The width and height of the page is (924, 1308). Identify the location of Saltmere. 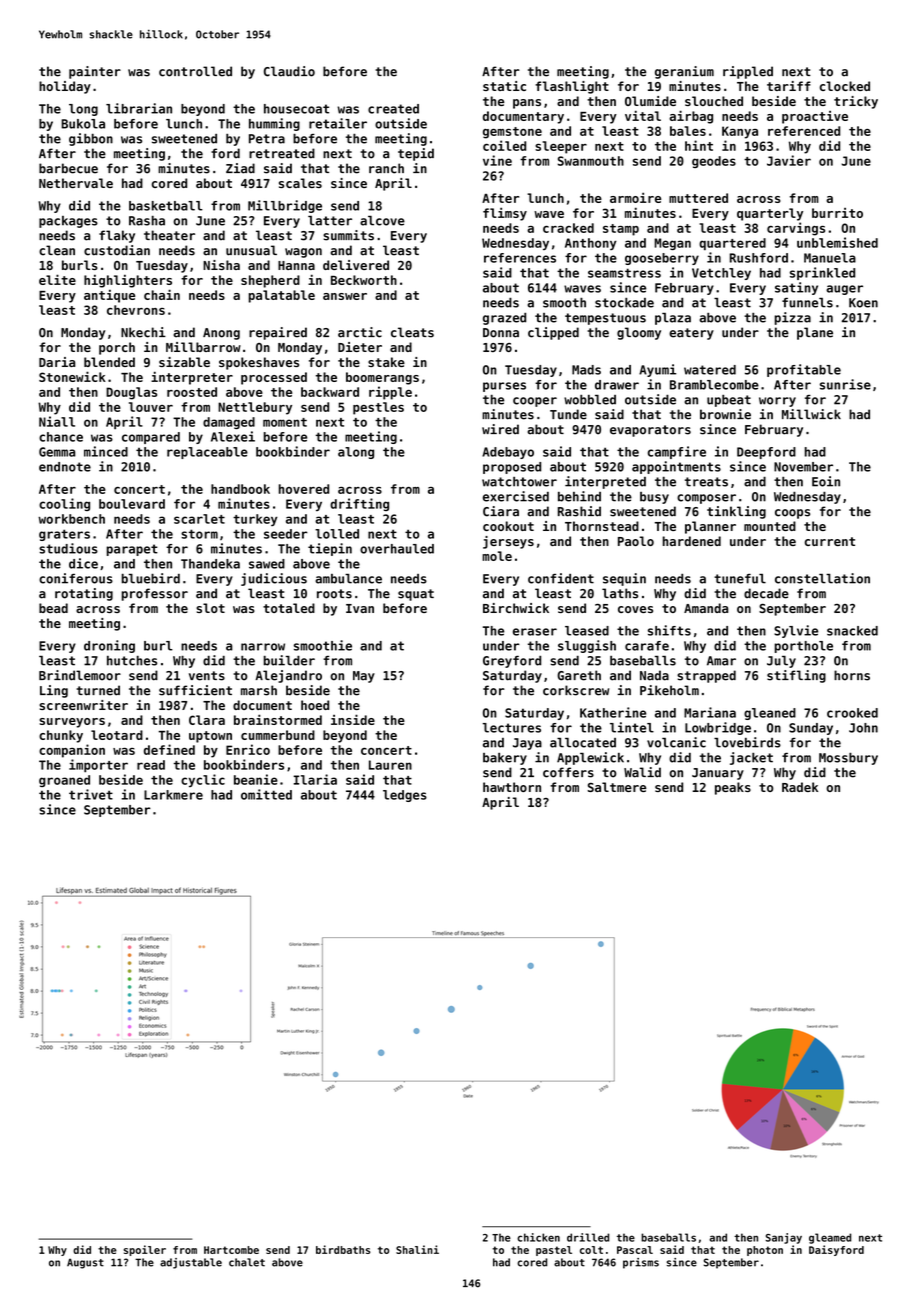
(617, 787).
